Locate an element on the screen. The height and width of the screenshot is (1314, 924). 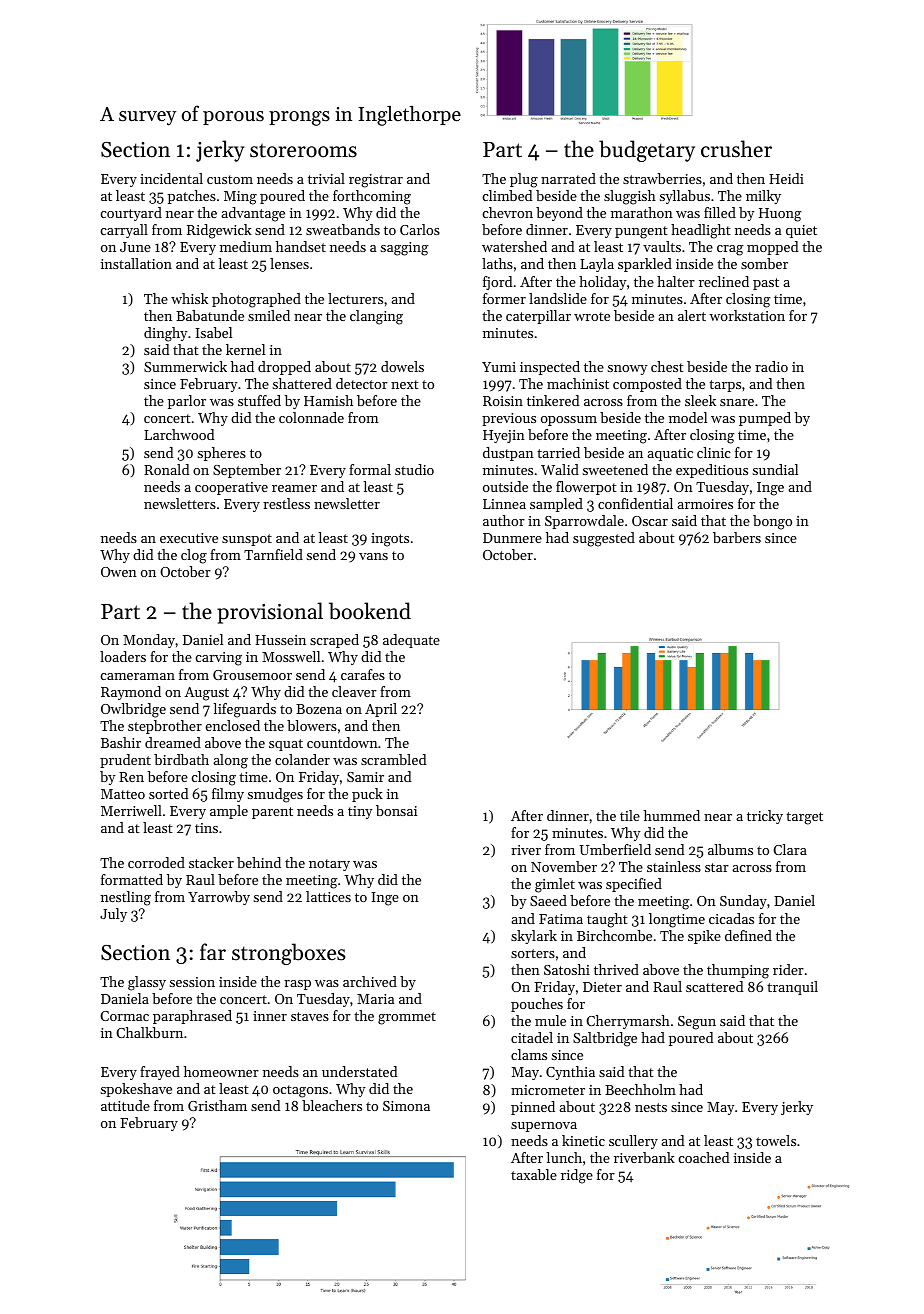
ingots is located at coordinates (390, 540).
